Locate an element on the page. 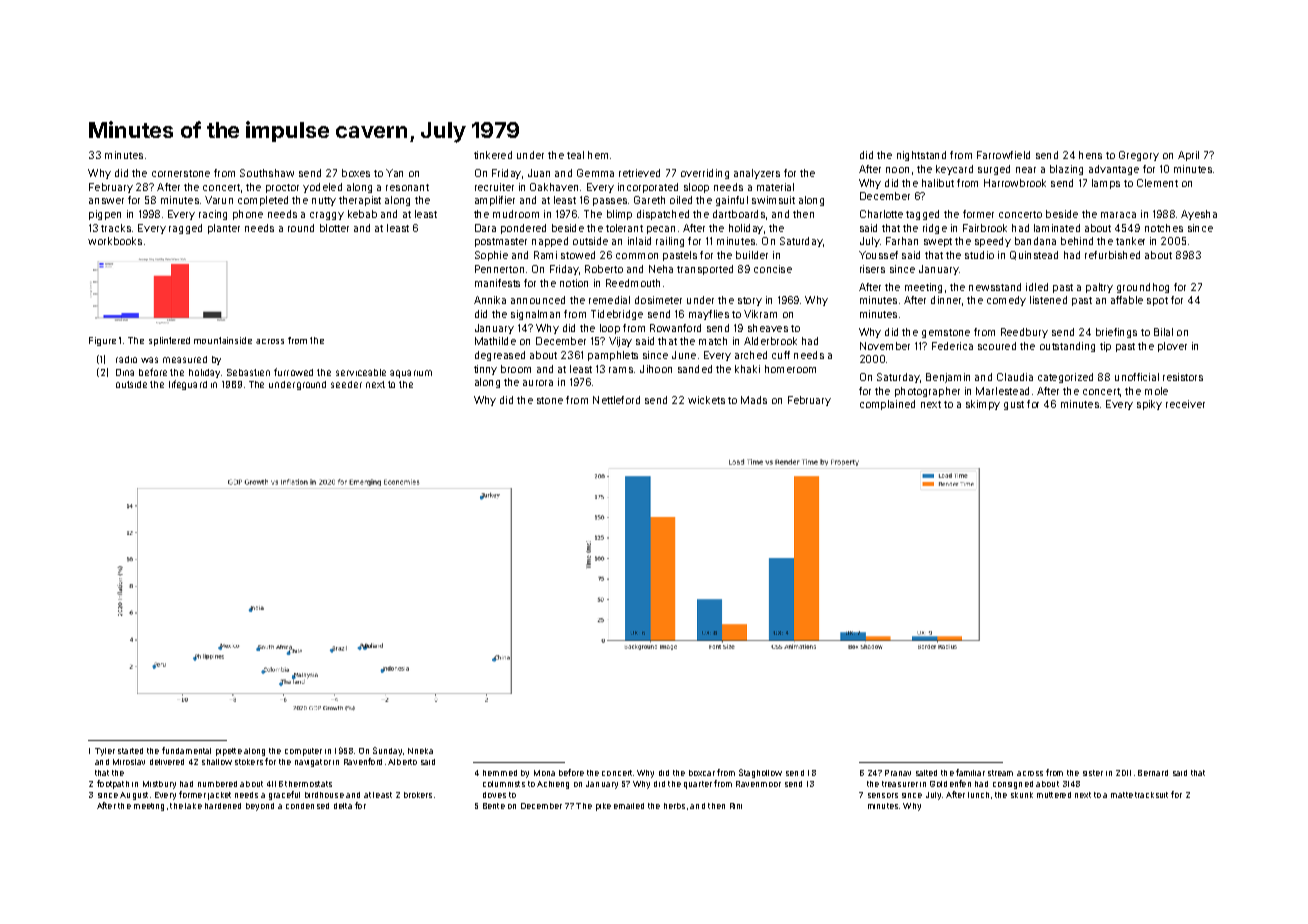 The image size is (1308, 924). boxes is located at coordinates (356, 173).
